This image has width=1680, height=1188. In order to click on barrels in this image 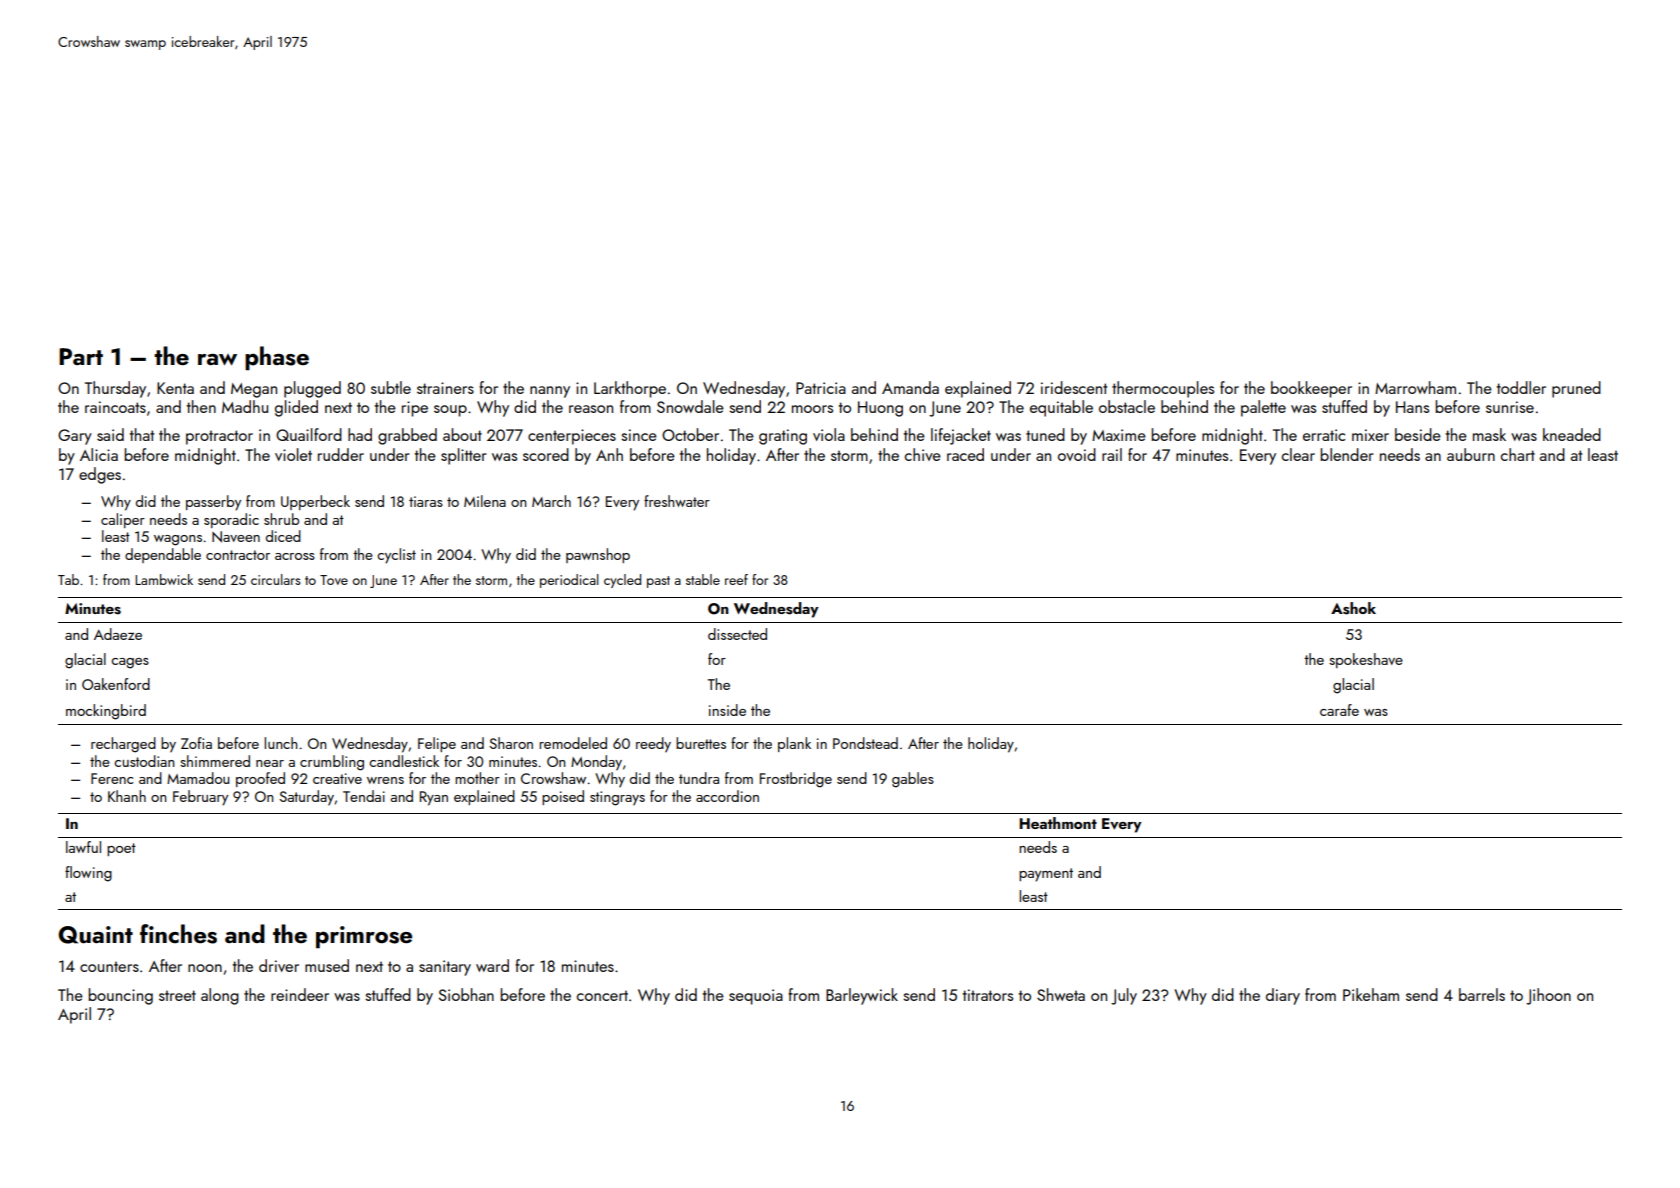, I will do `click(1482, 994)`.
